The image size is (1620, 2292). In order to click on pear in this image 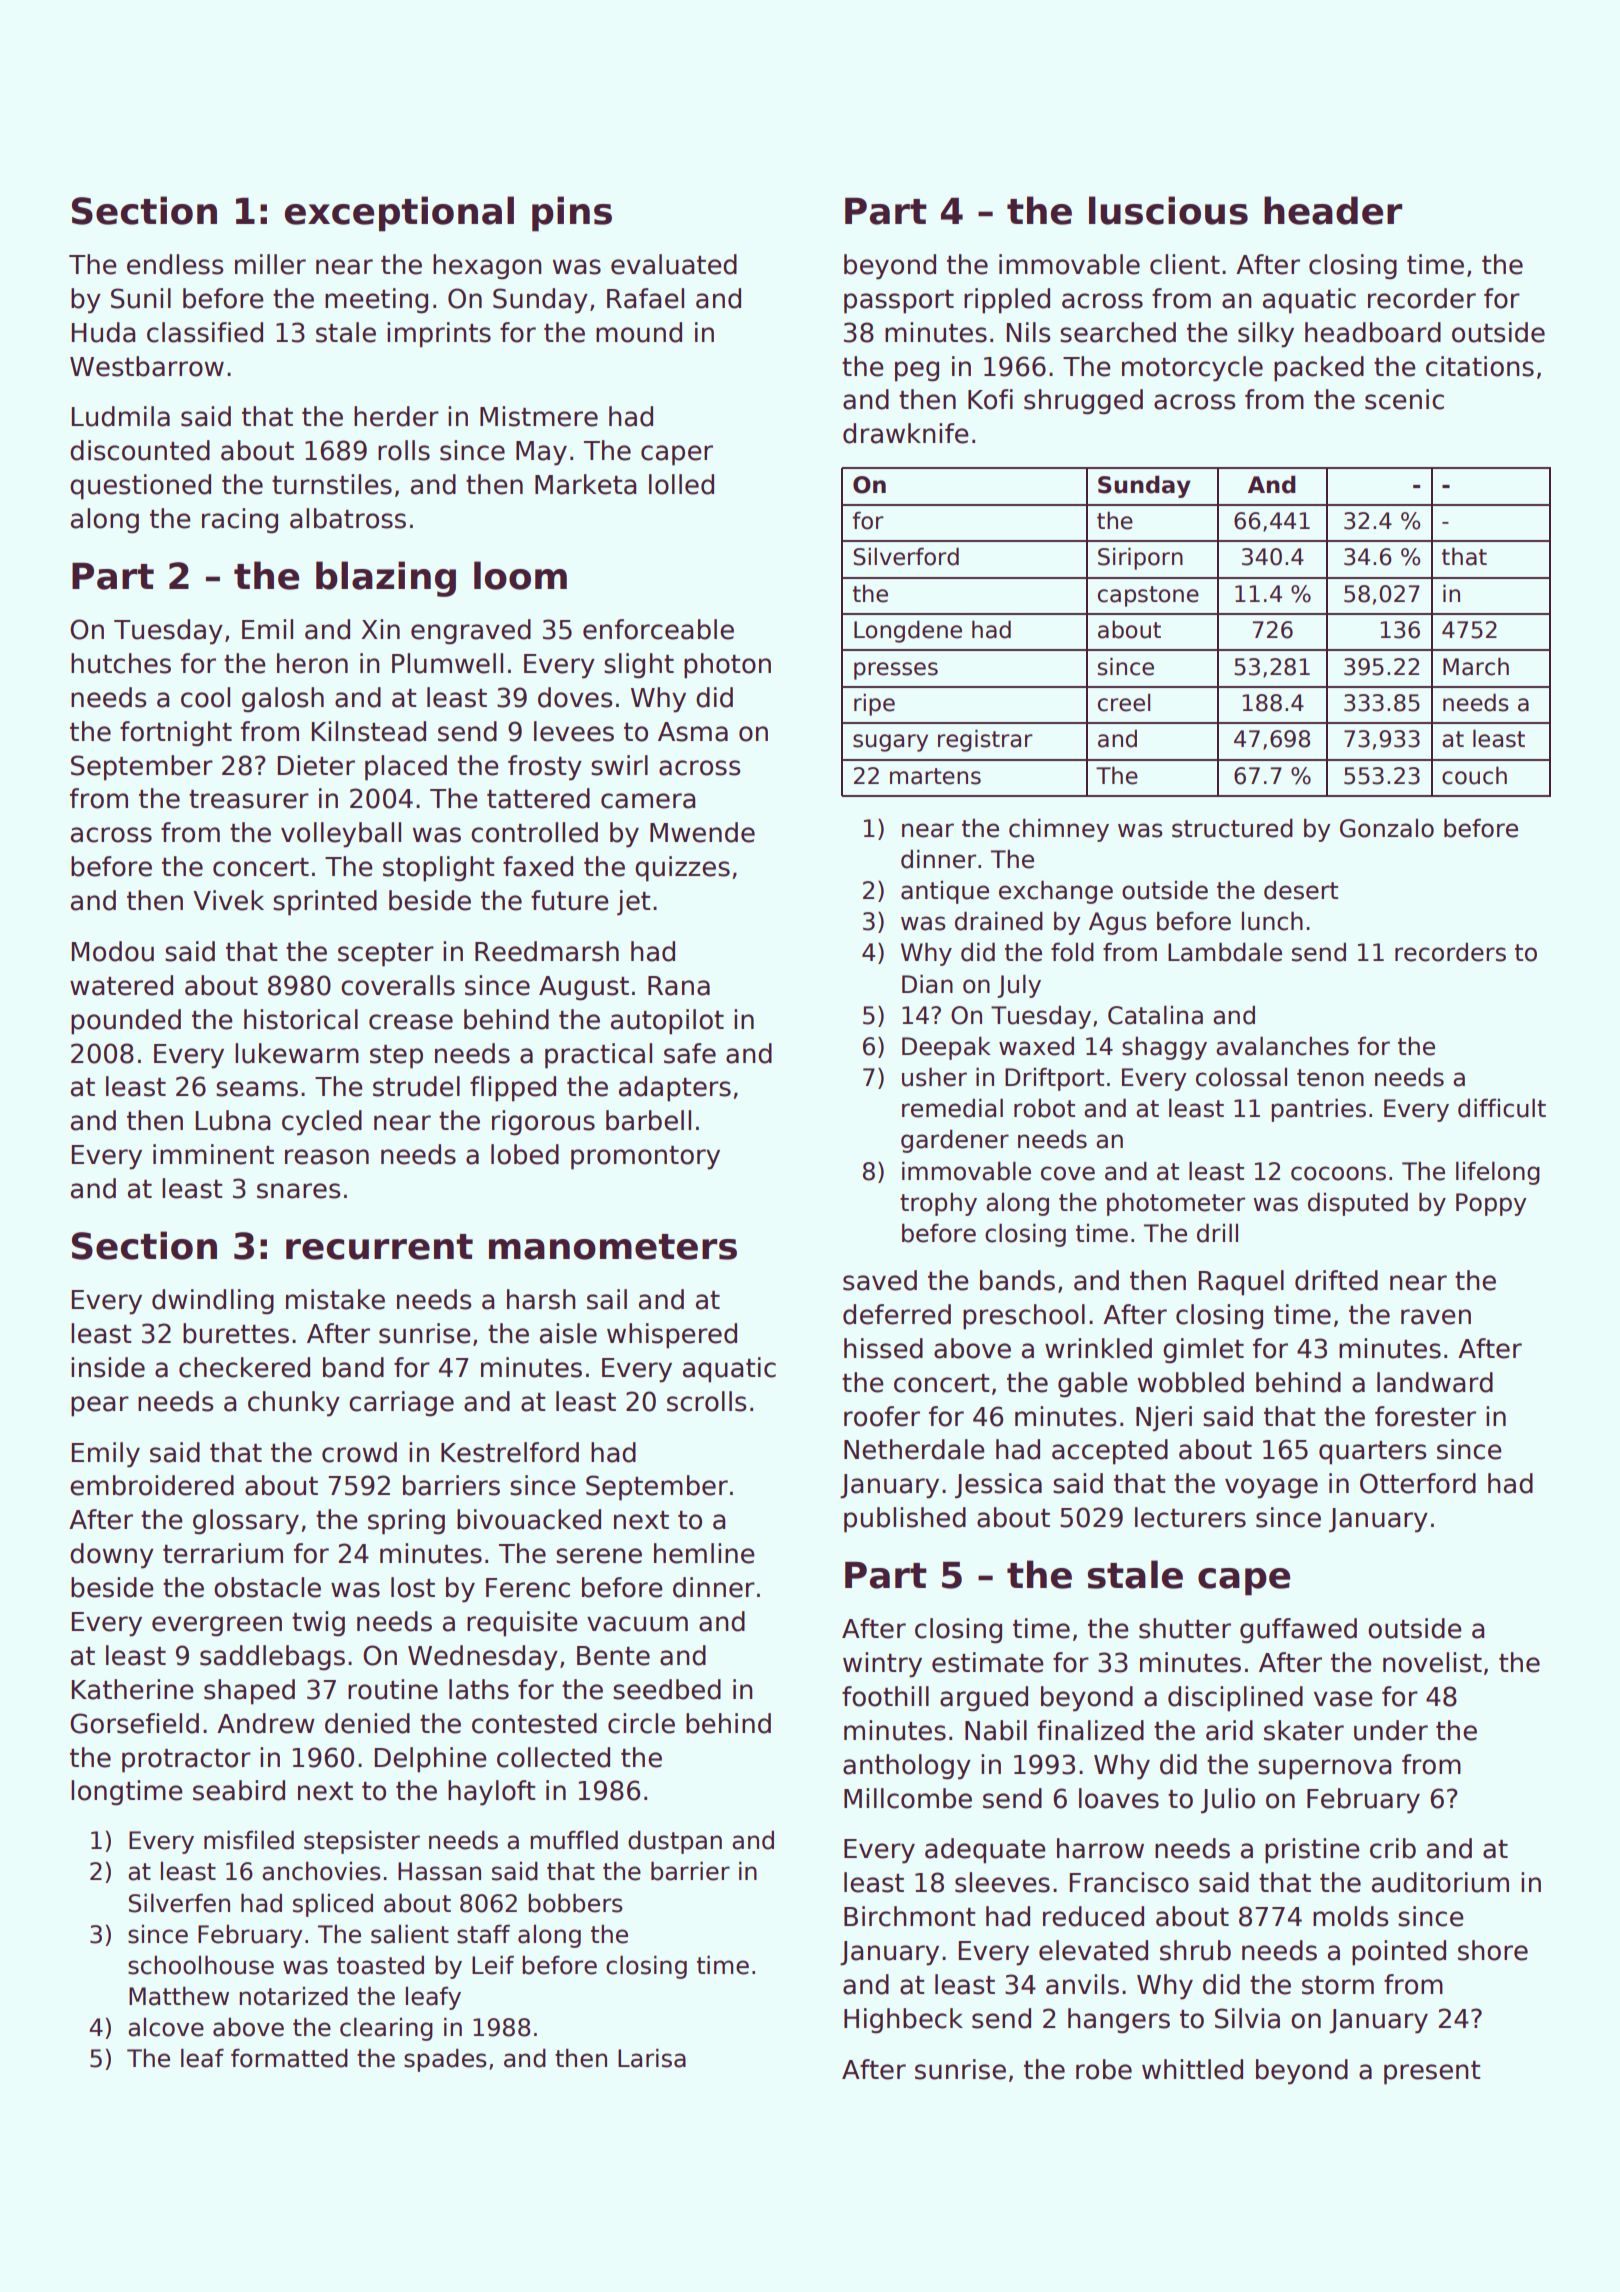, I will do `click(100, 1406)`.
